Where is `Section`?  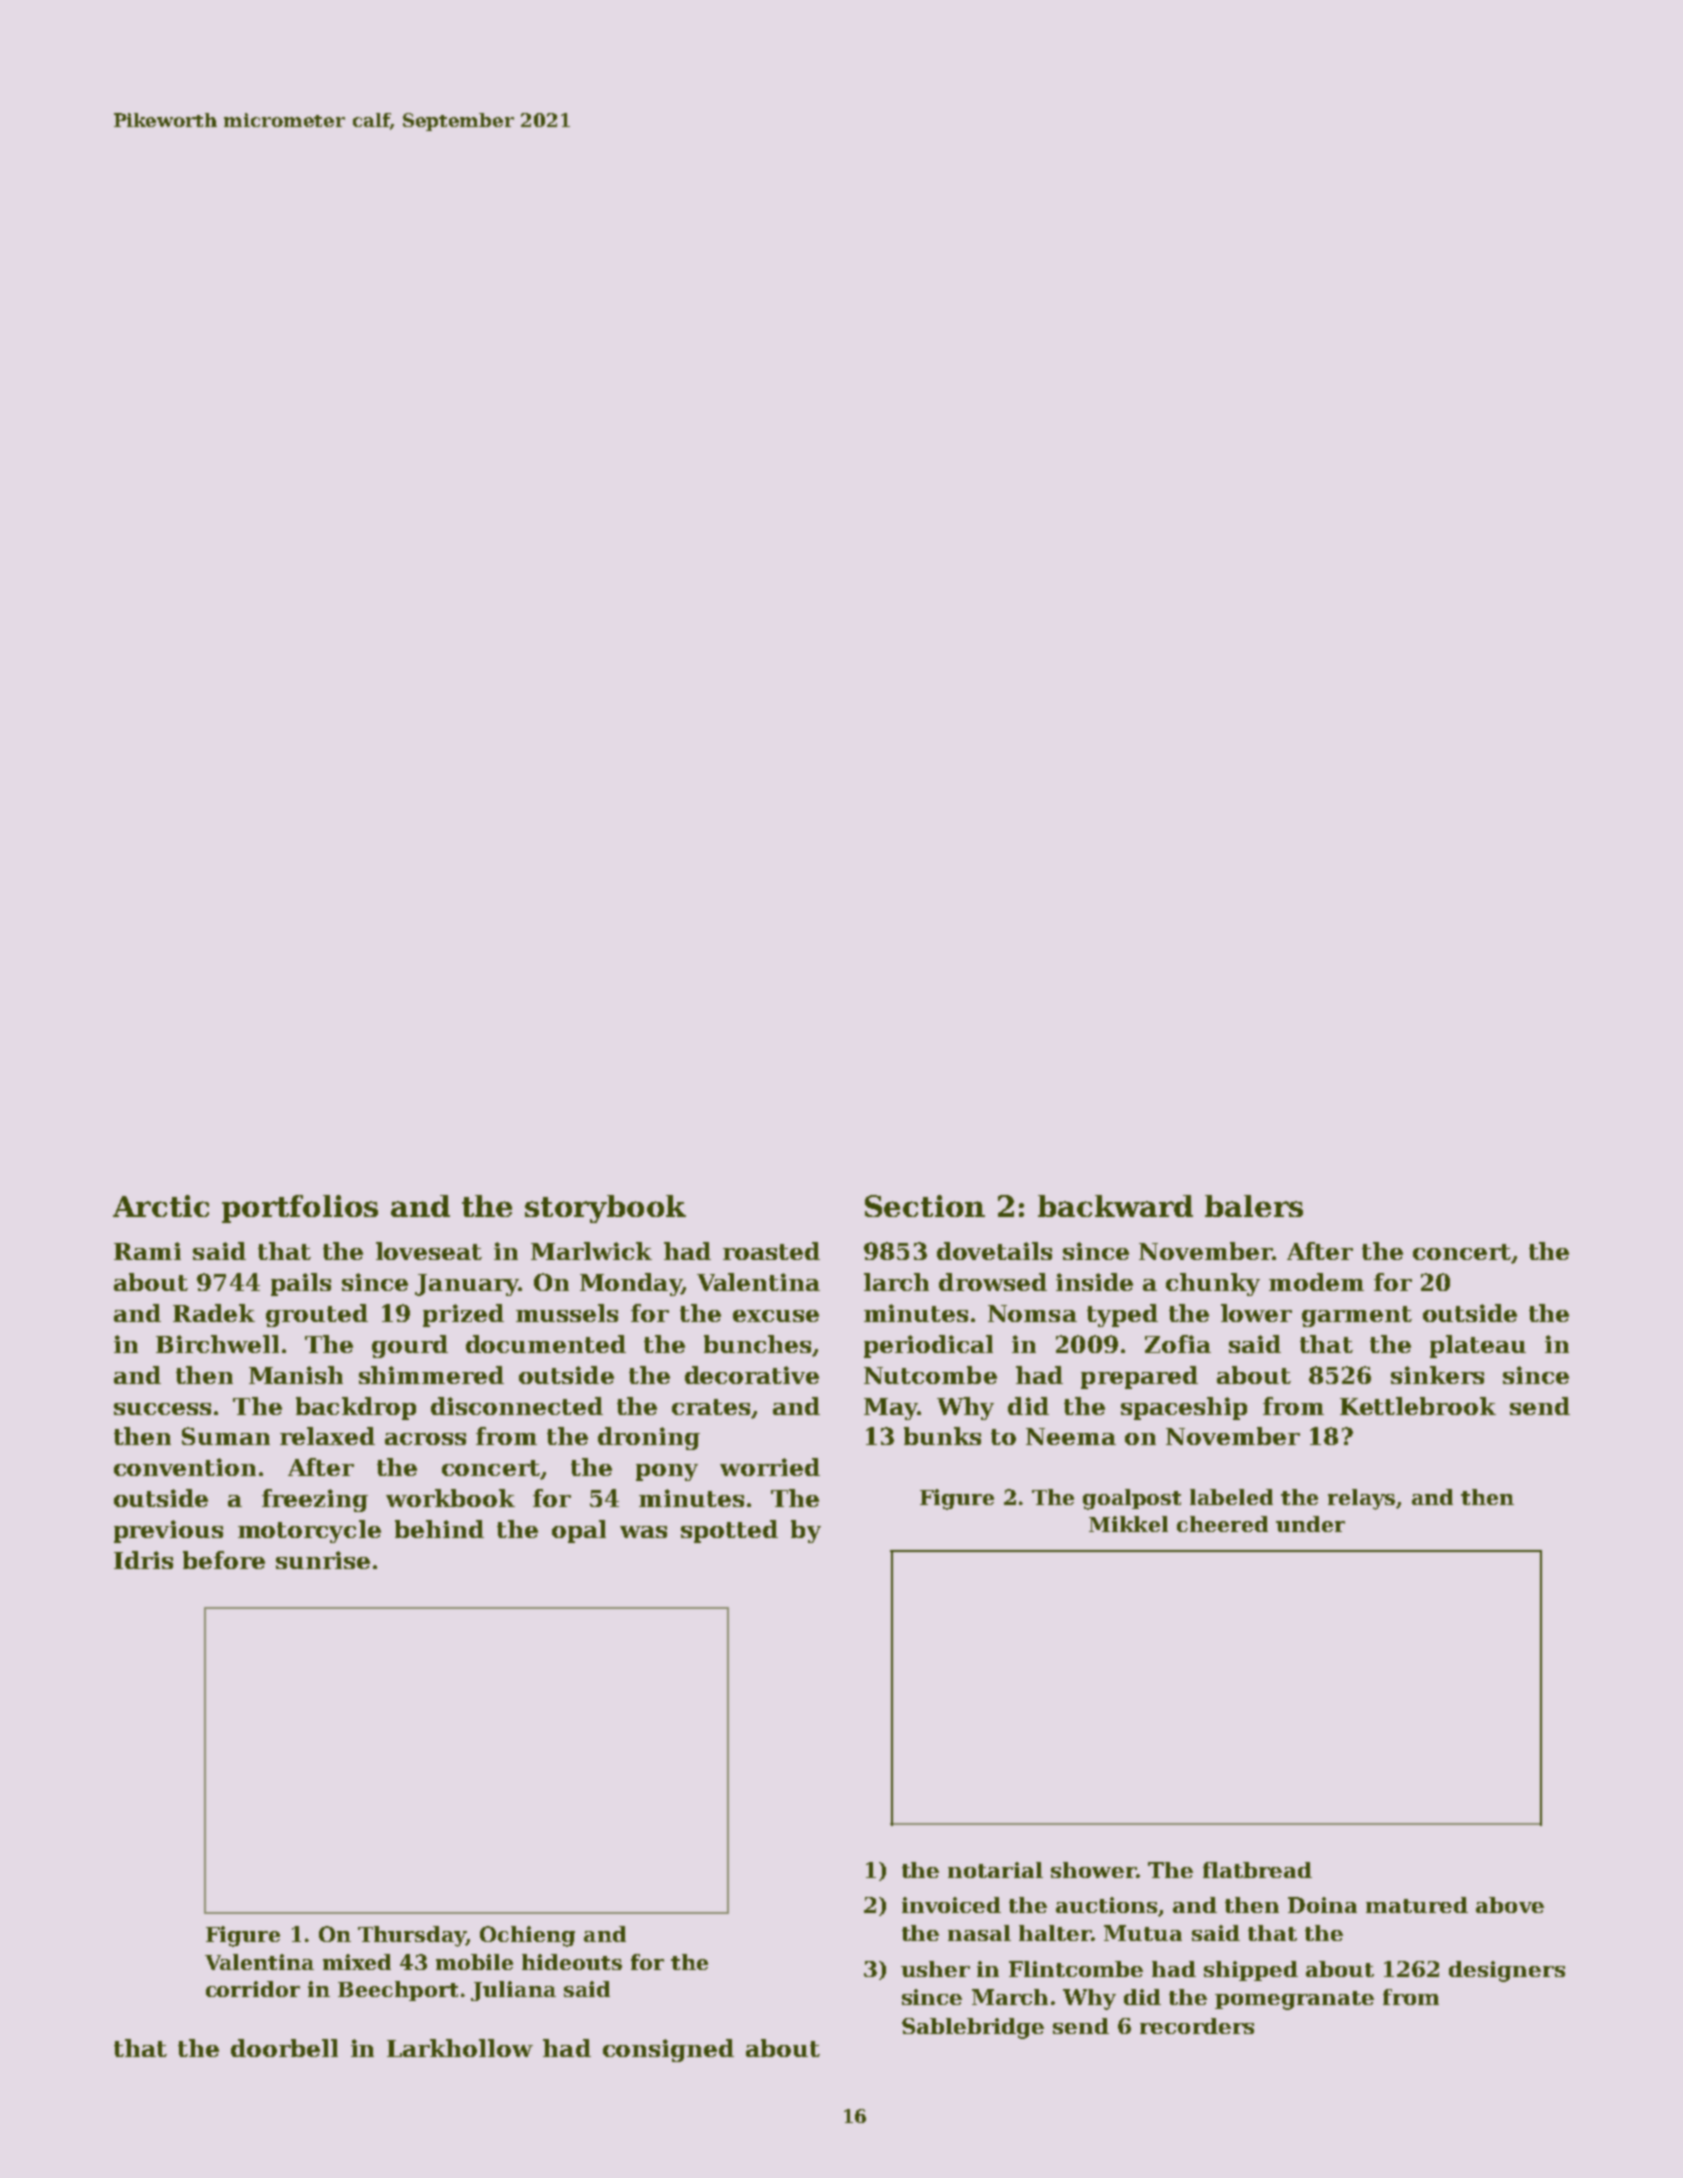 Section is located at coordinates (925, 1206).
